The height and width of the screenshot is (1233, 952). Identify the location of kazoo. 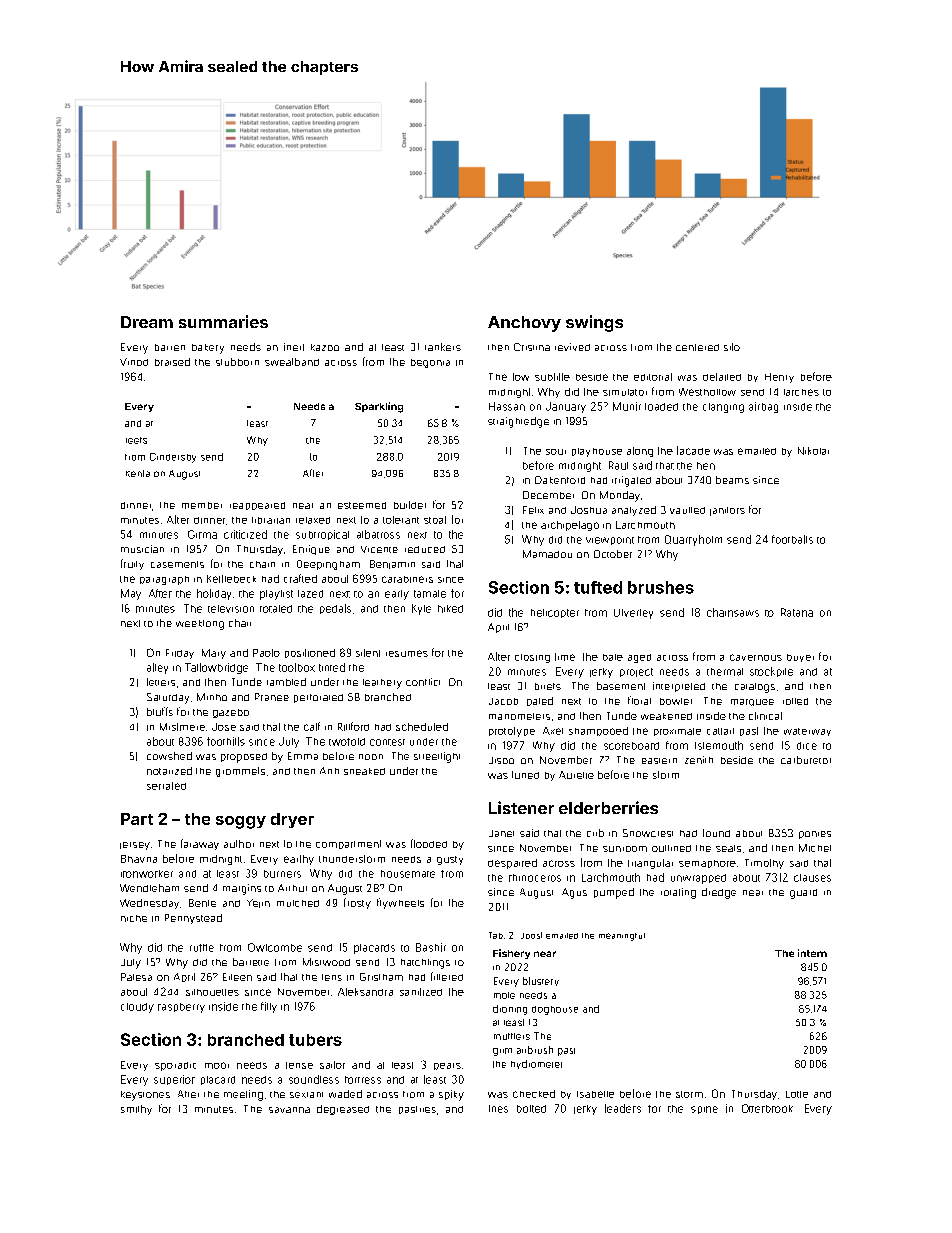
(325, 347).
